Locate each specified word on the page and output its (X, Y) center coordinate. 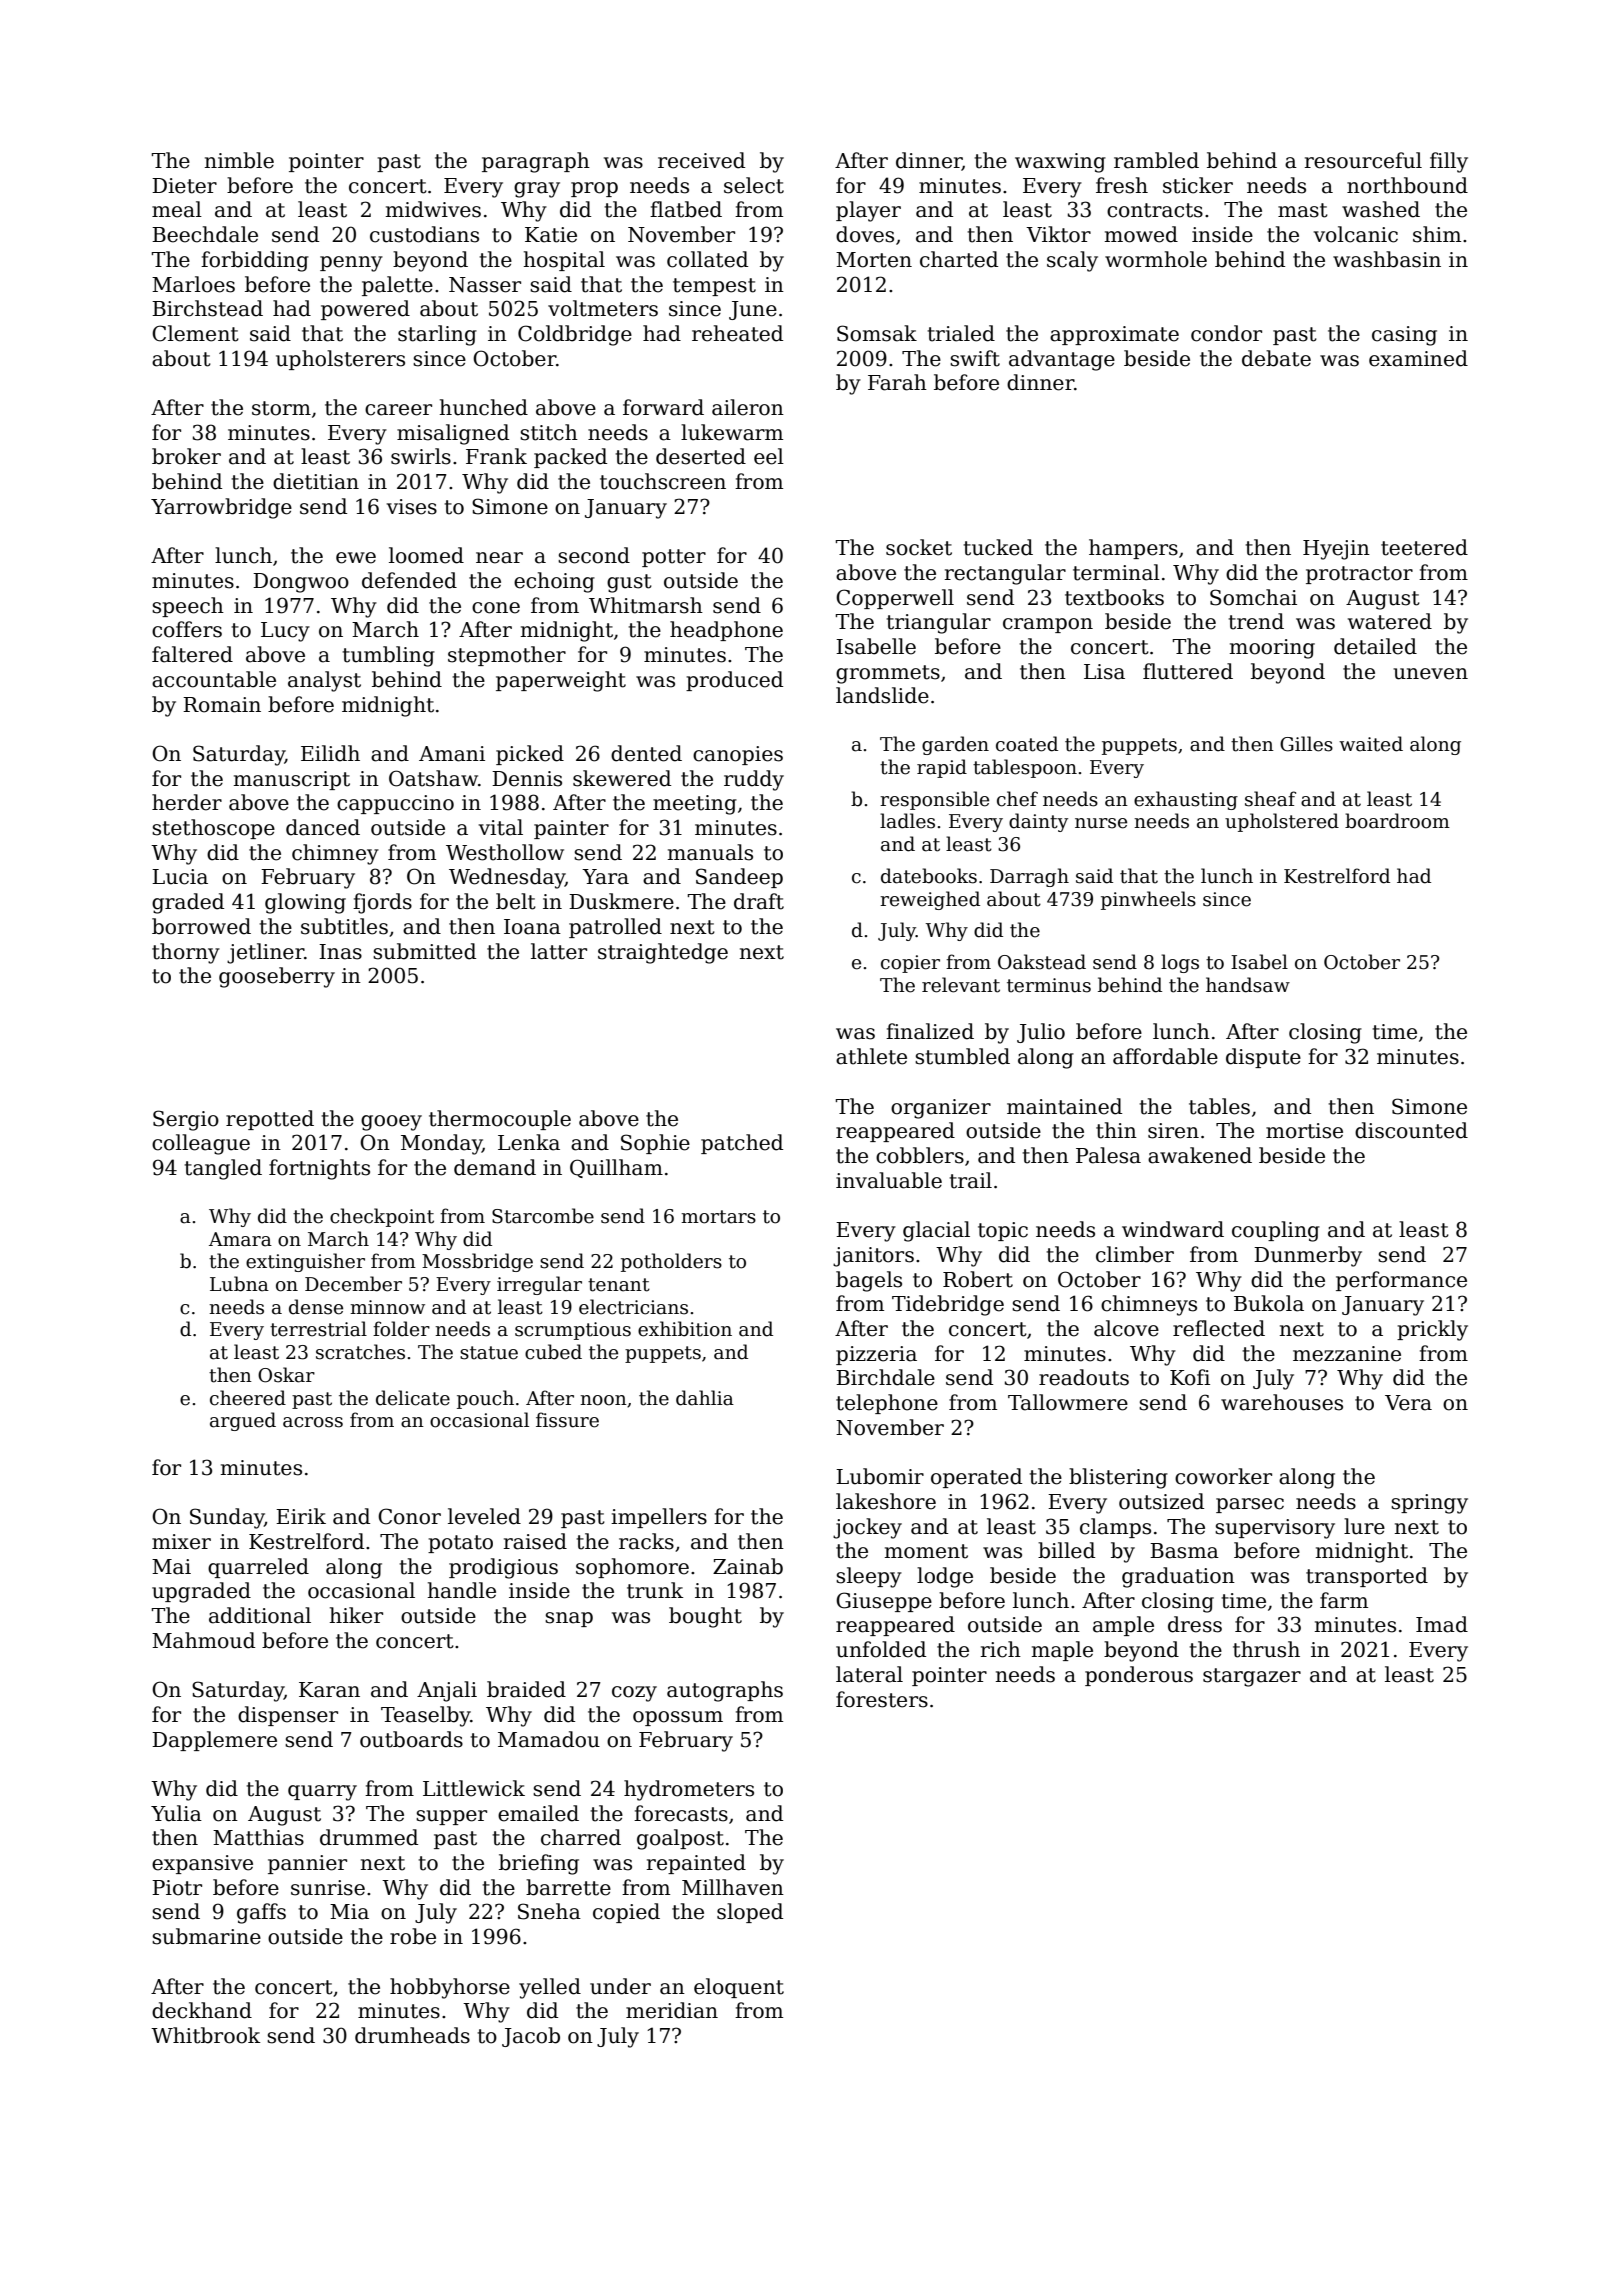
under (620, 1986)
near (499, 558)
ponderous (1139, 1676)
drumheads (412, 2035)
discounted (1411, 1130)
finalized (930, 1031)
